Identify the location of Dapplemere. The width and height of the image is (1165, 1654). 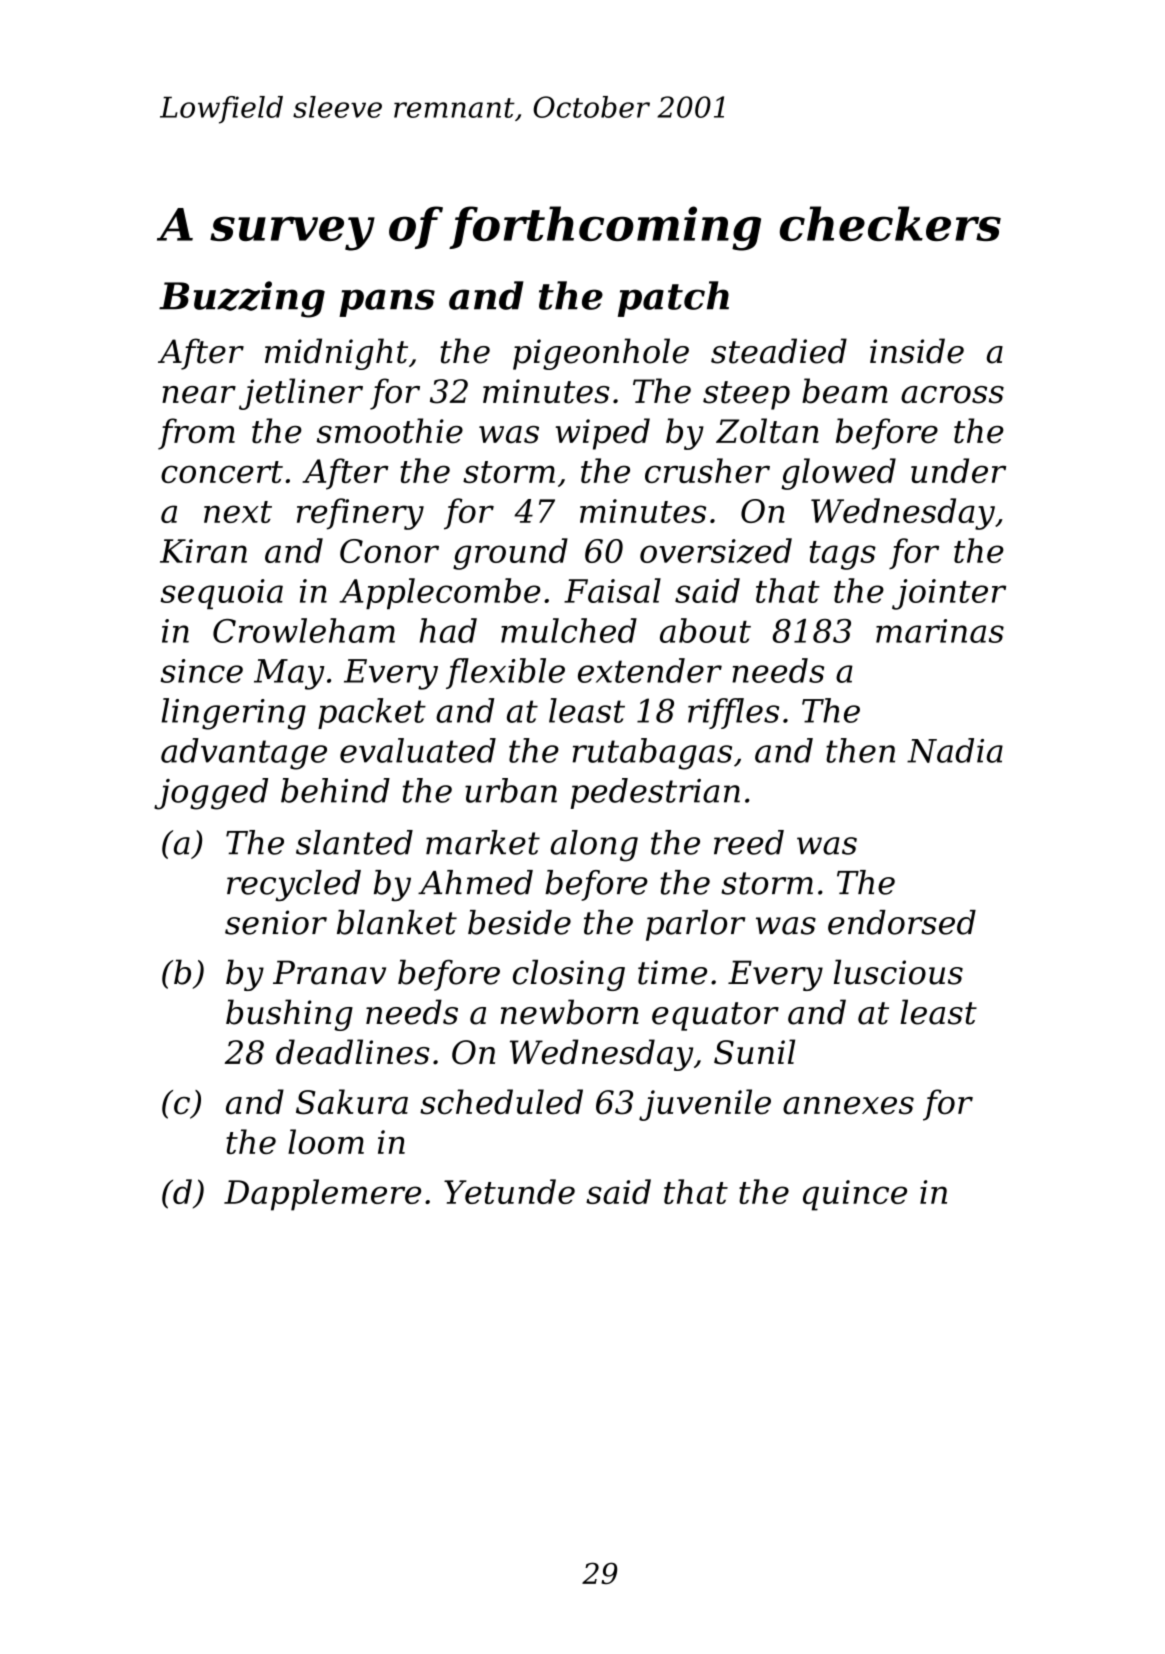
(322, 1195).
